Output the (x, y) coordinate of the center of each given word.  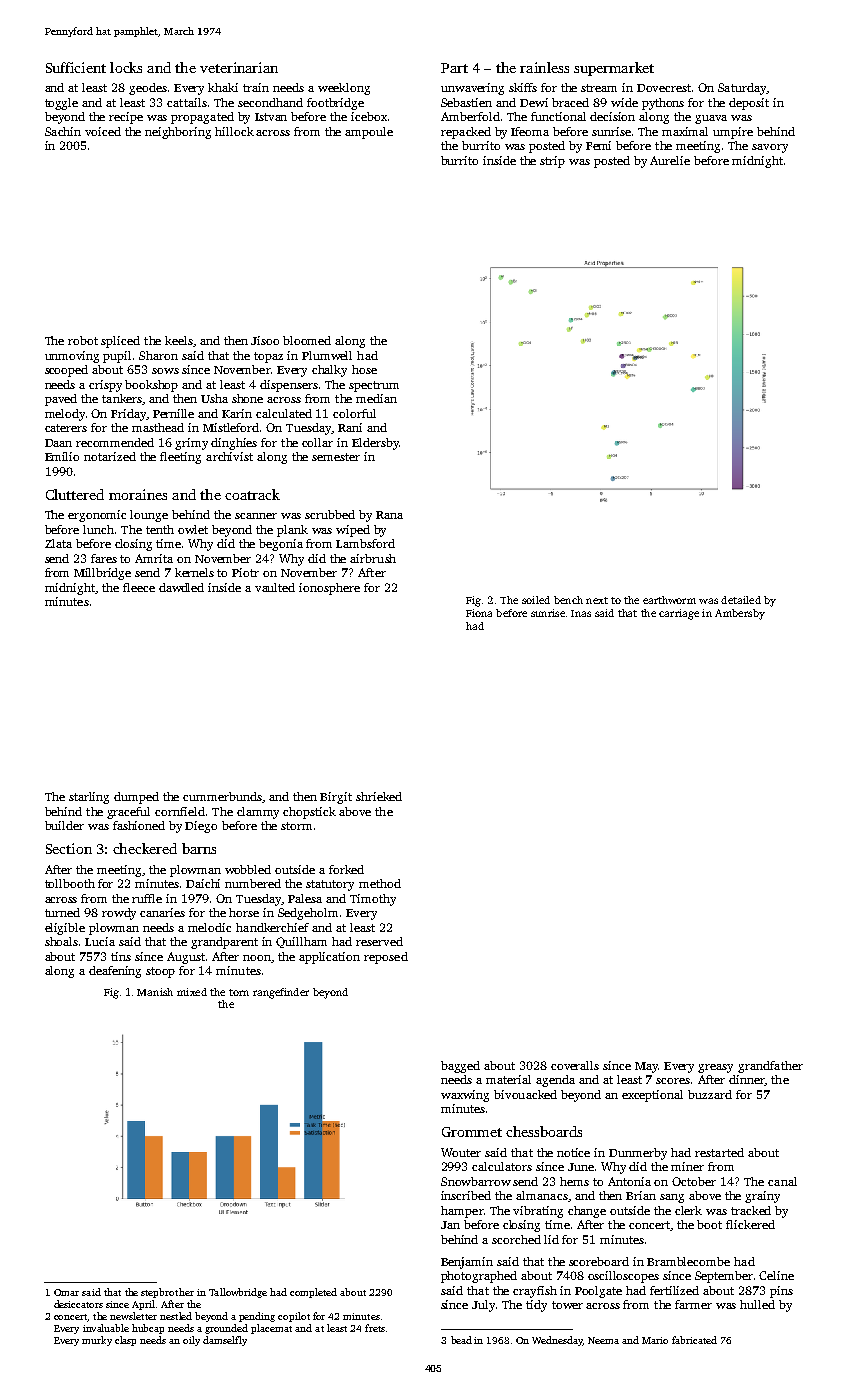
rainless (544, 67)
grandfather (770, 1067)
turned (62, 912)
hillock (234, 131)
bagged (460, 1067)
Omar (66, 1292)
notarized (110, 456)
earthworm (669, 600)
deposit (749, 104)
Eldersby (375, 444)
